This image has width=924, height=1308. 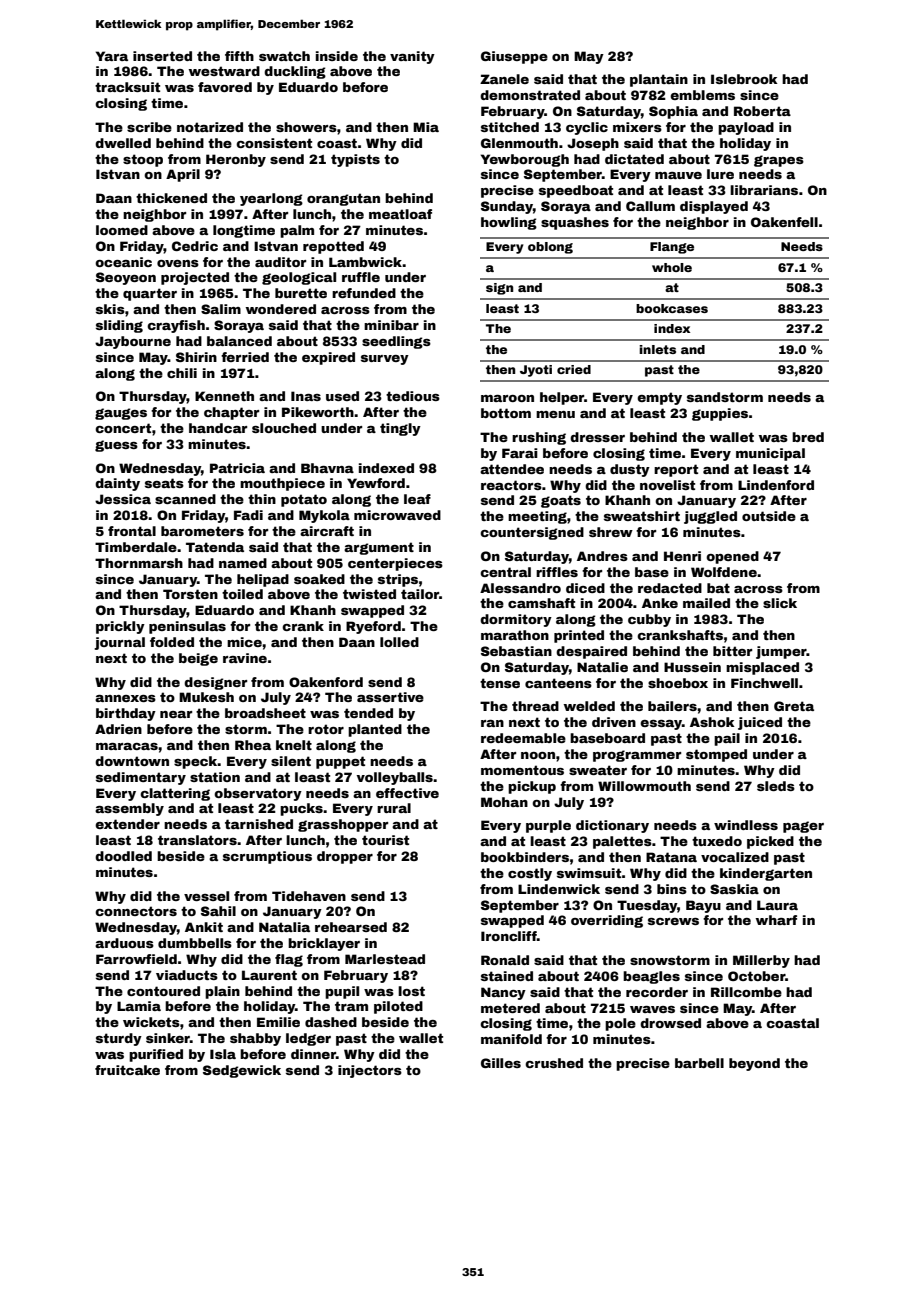 I want to click on Gilles, so click(x=501, y=1063).
